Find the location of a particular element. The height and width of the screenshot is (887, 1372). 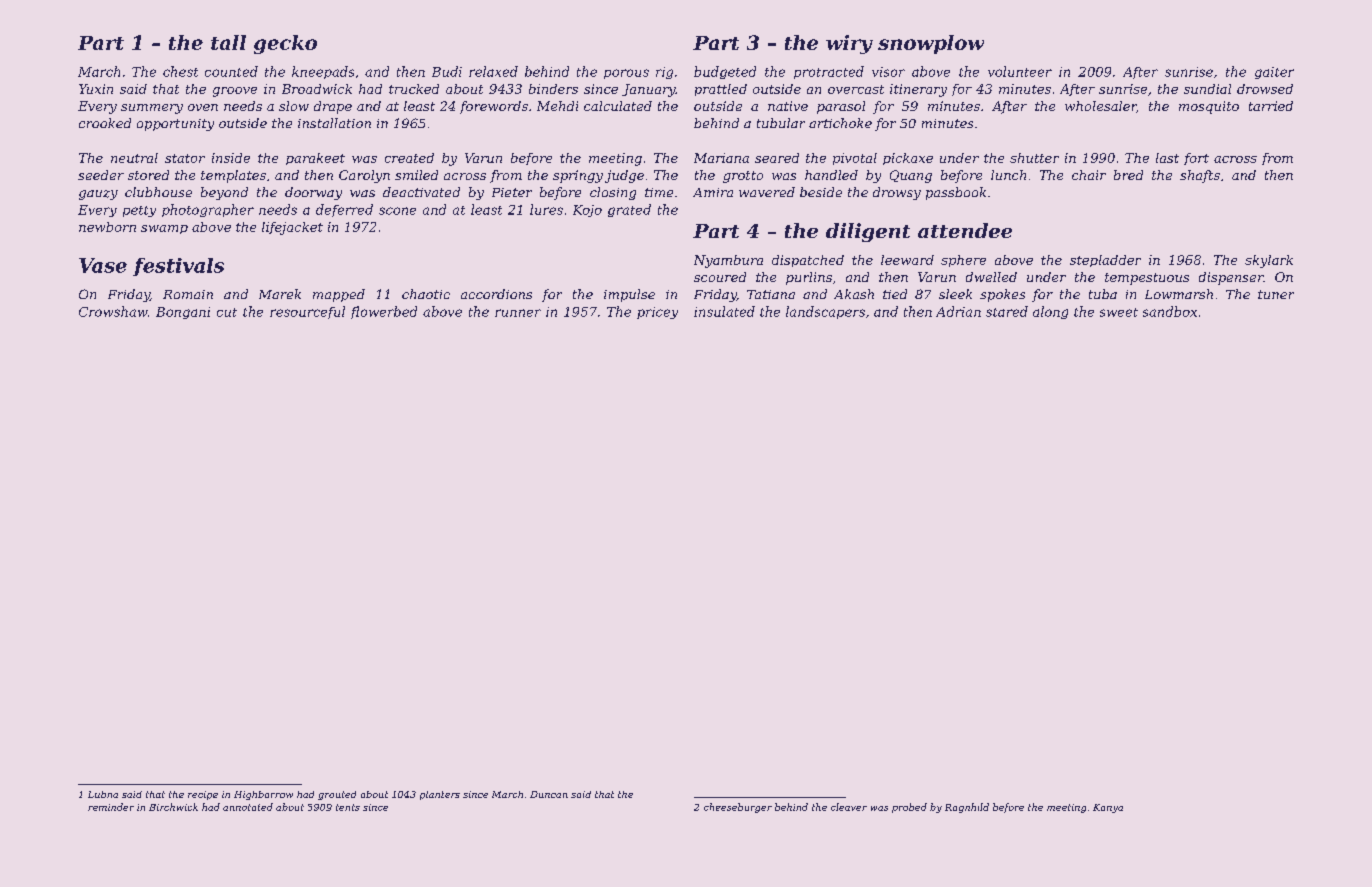

tempestuous is located at coordinates (1147, 279).
